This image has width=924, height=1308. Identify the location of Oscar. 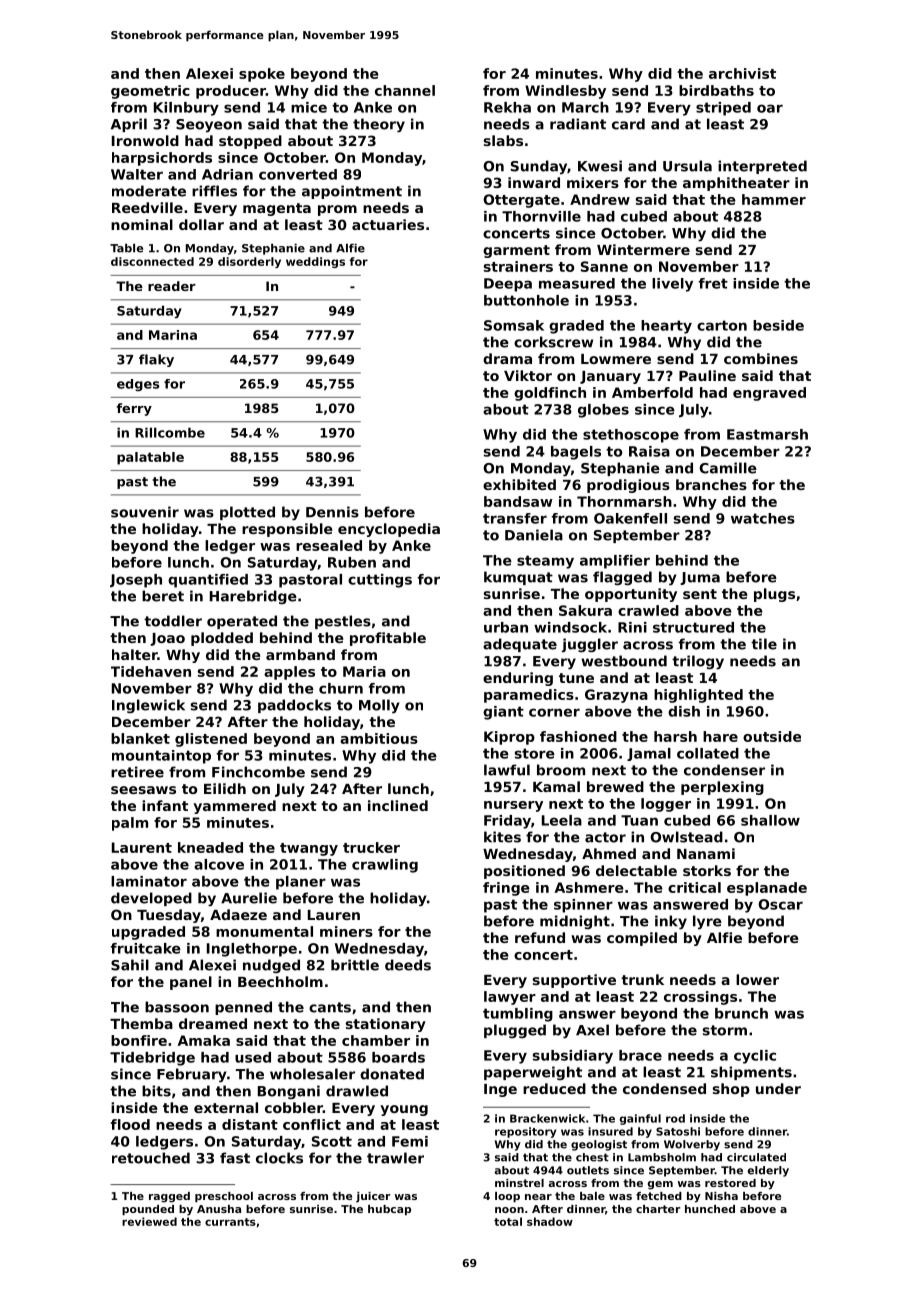
(780, 904).
